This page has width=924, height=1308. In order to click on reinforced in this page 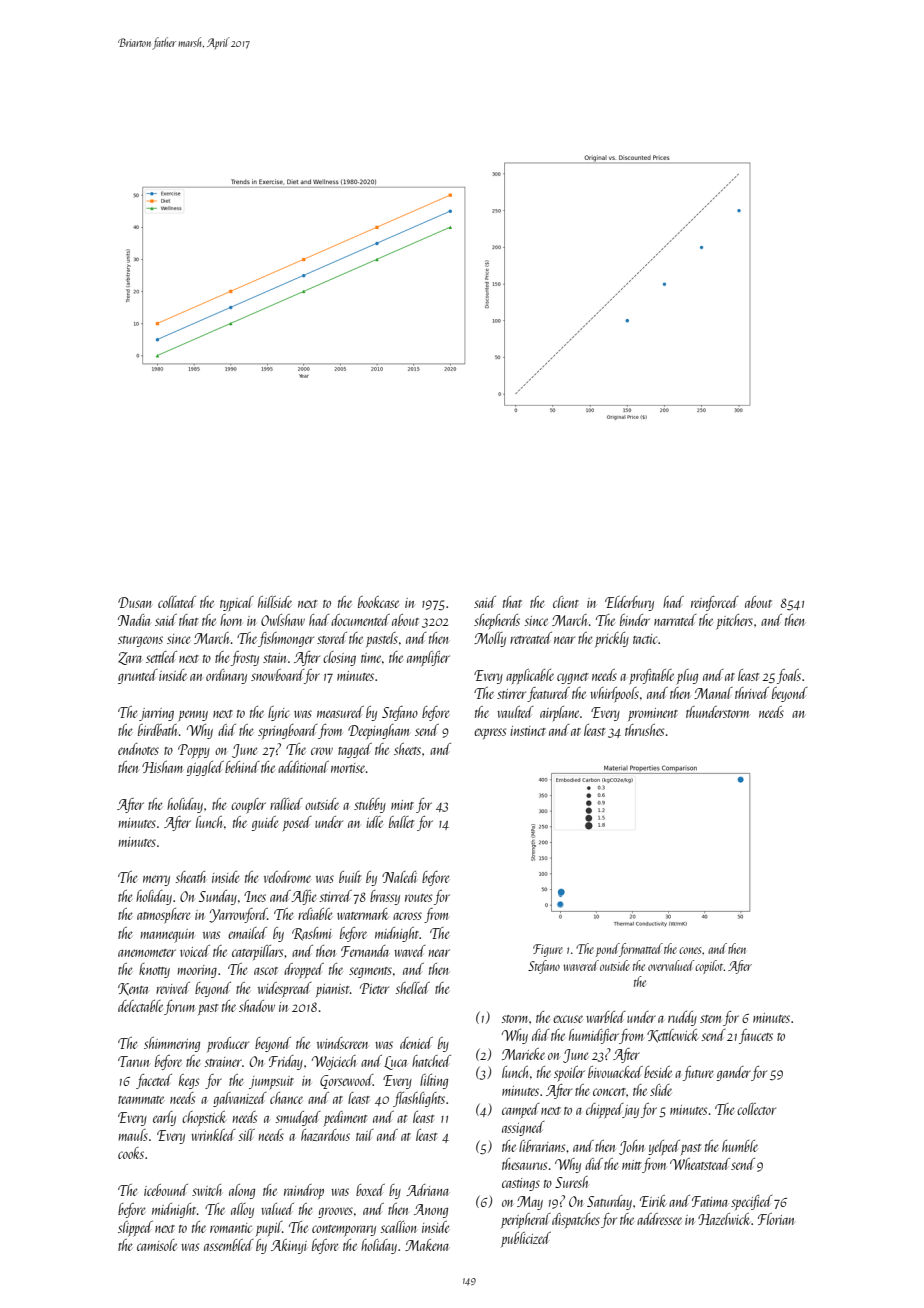, I will do `click(715, 603)`.
